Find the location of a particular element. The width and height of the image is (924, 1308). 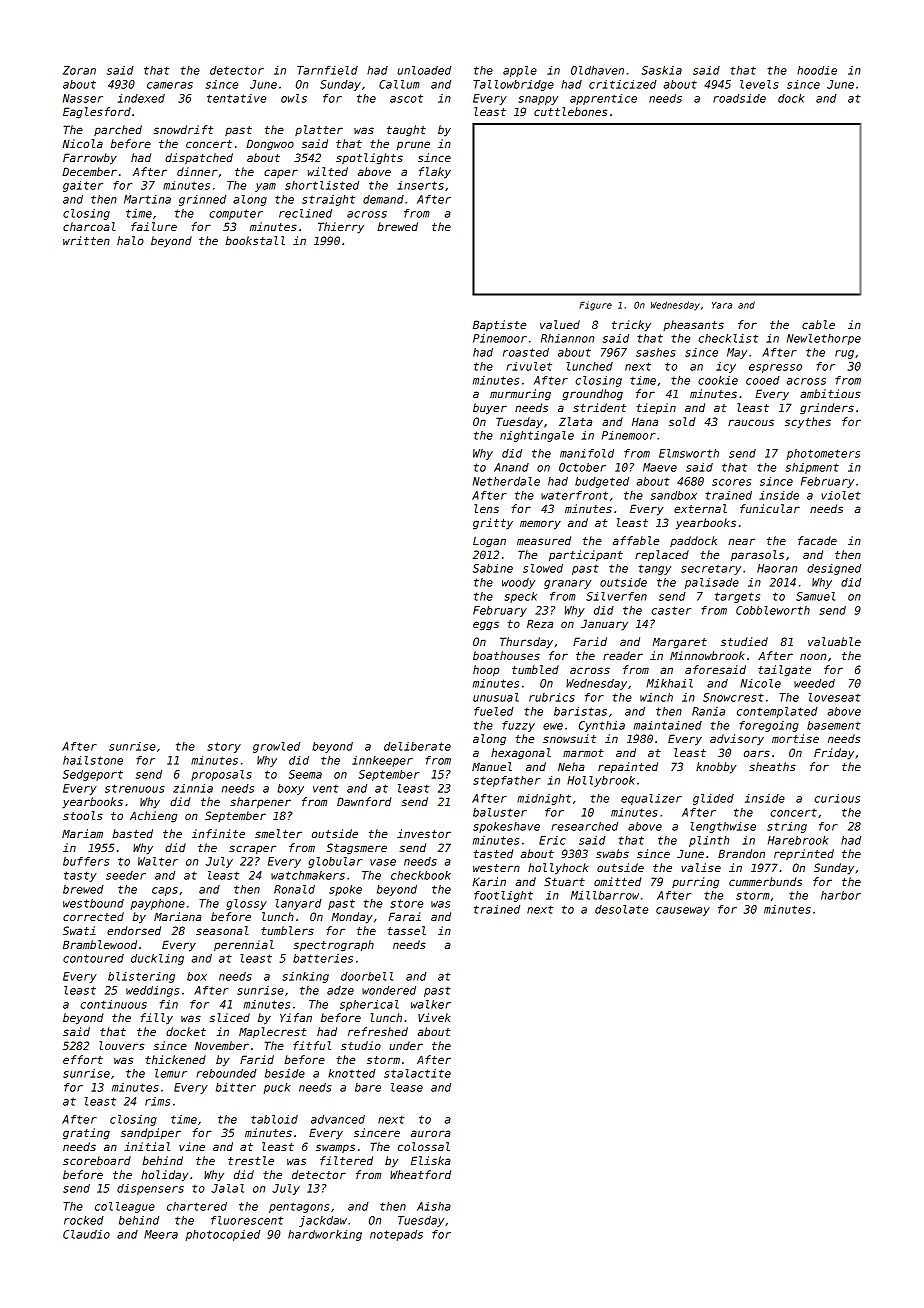

Nasser is located at coordinates (83, 98).
